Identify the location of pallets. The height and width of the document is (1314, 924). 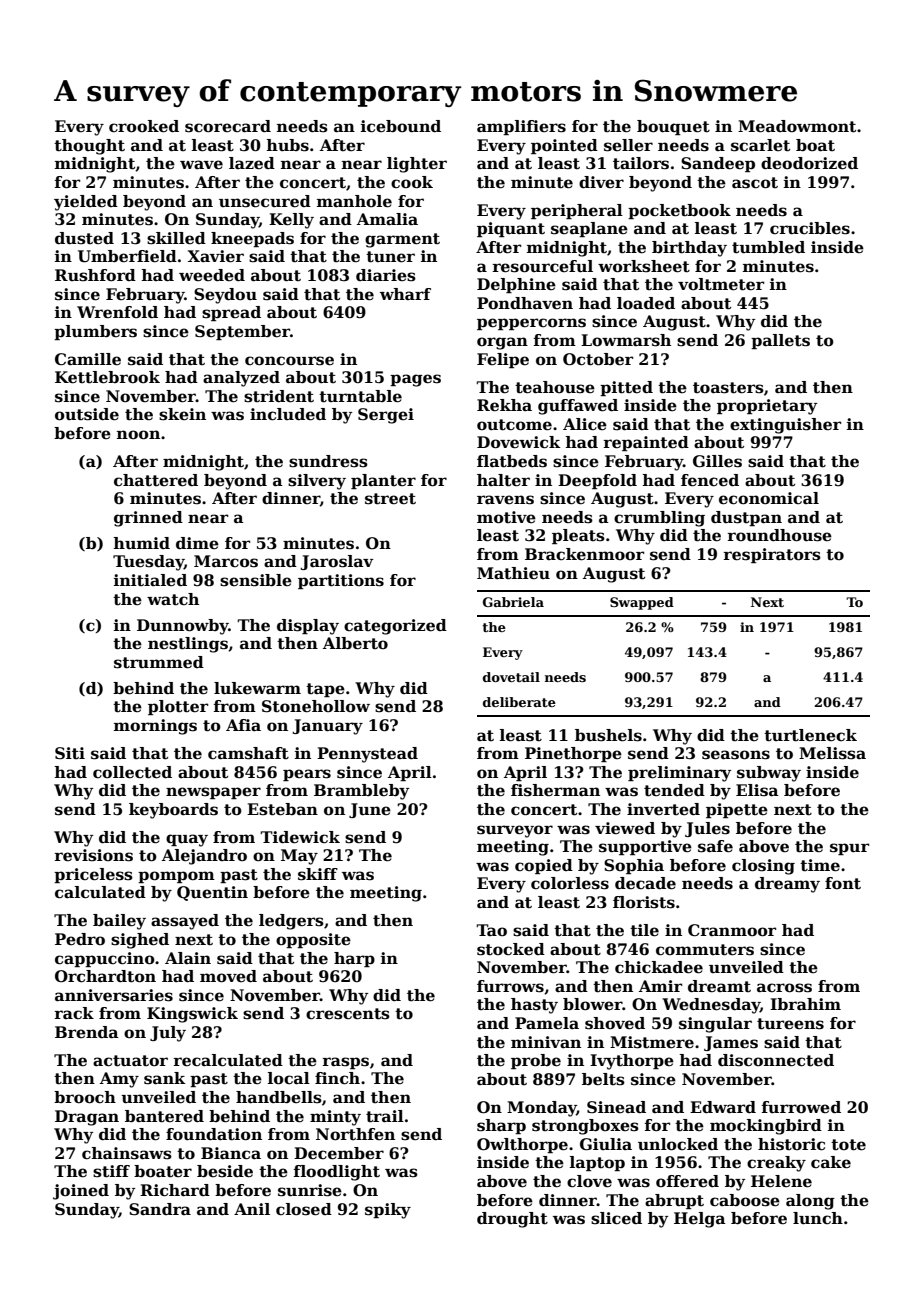
(780, 341).
